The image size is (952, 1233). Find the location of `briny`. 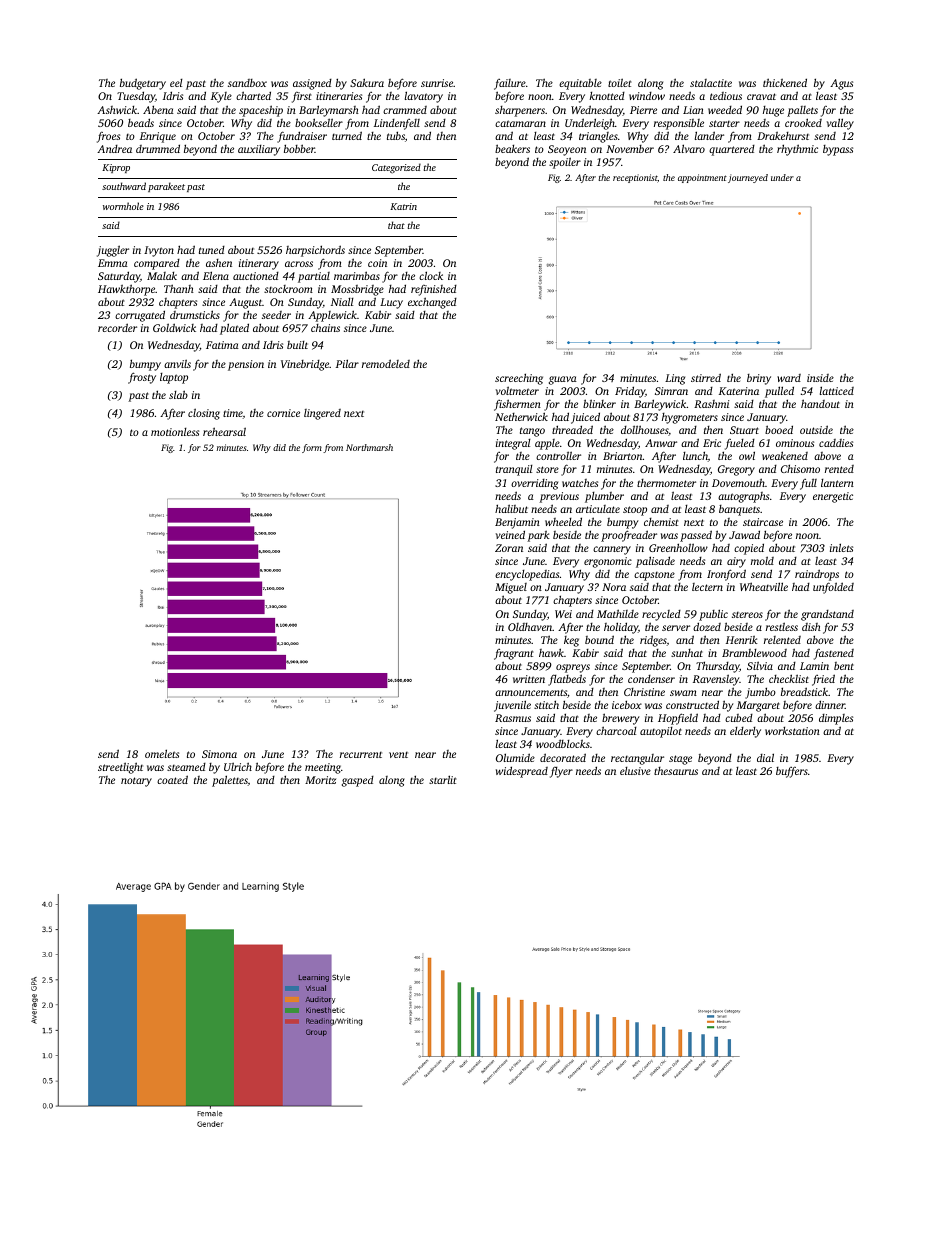

briny is located at coordinates (759, 379).
